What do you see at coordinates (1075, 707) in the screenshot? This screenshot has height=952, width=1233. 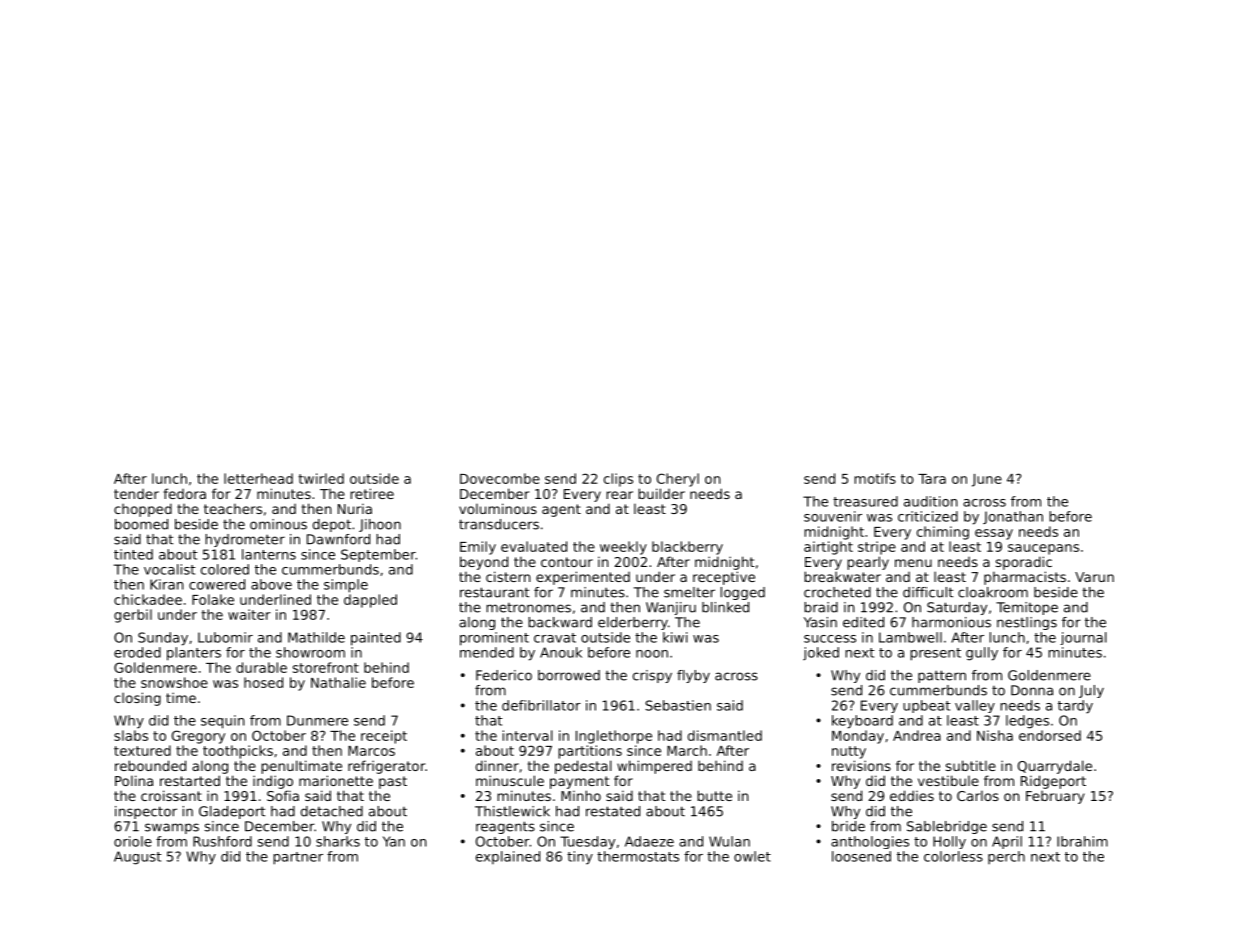 I see `tardy` at bounding box center [1075, 707].
